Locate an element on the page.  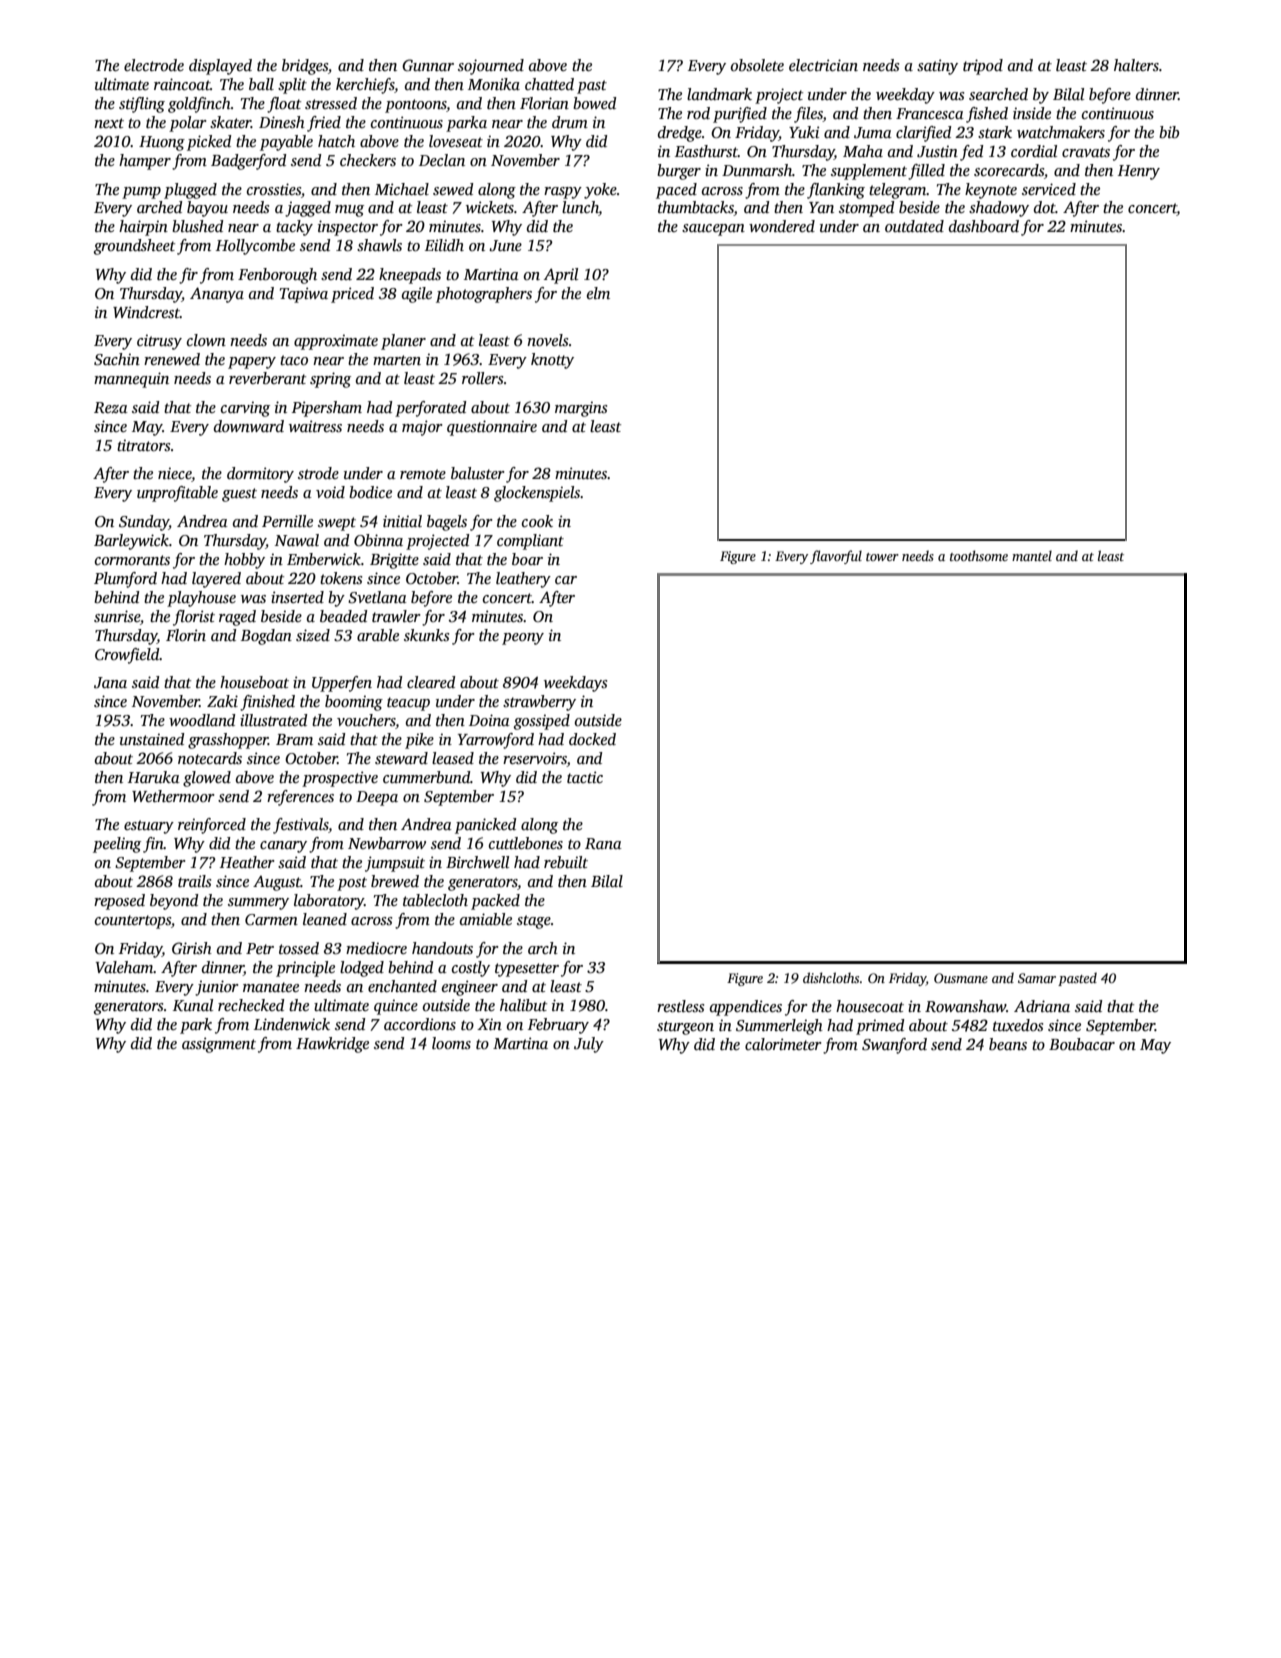
tripod is located at coordinates (983, 67).
